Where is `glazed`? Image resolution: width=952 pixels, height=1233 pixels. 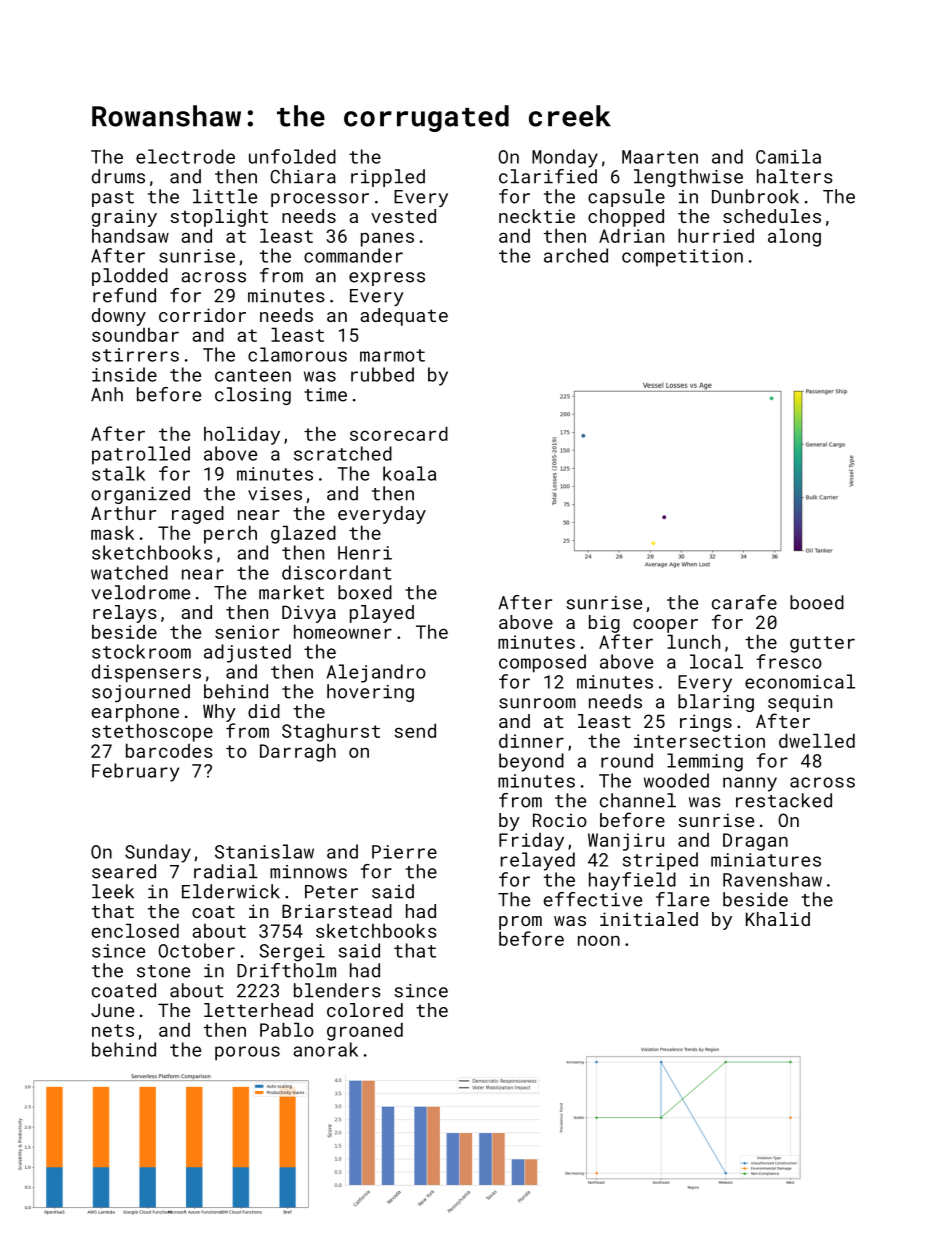 glazed is located at coordinates (303, 534).
